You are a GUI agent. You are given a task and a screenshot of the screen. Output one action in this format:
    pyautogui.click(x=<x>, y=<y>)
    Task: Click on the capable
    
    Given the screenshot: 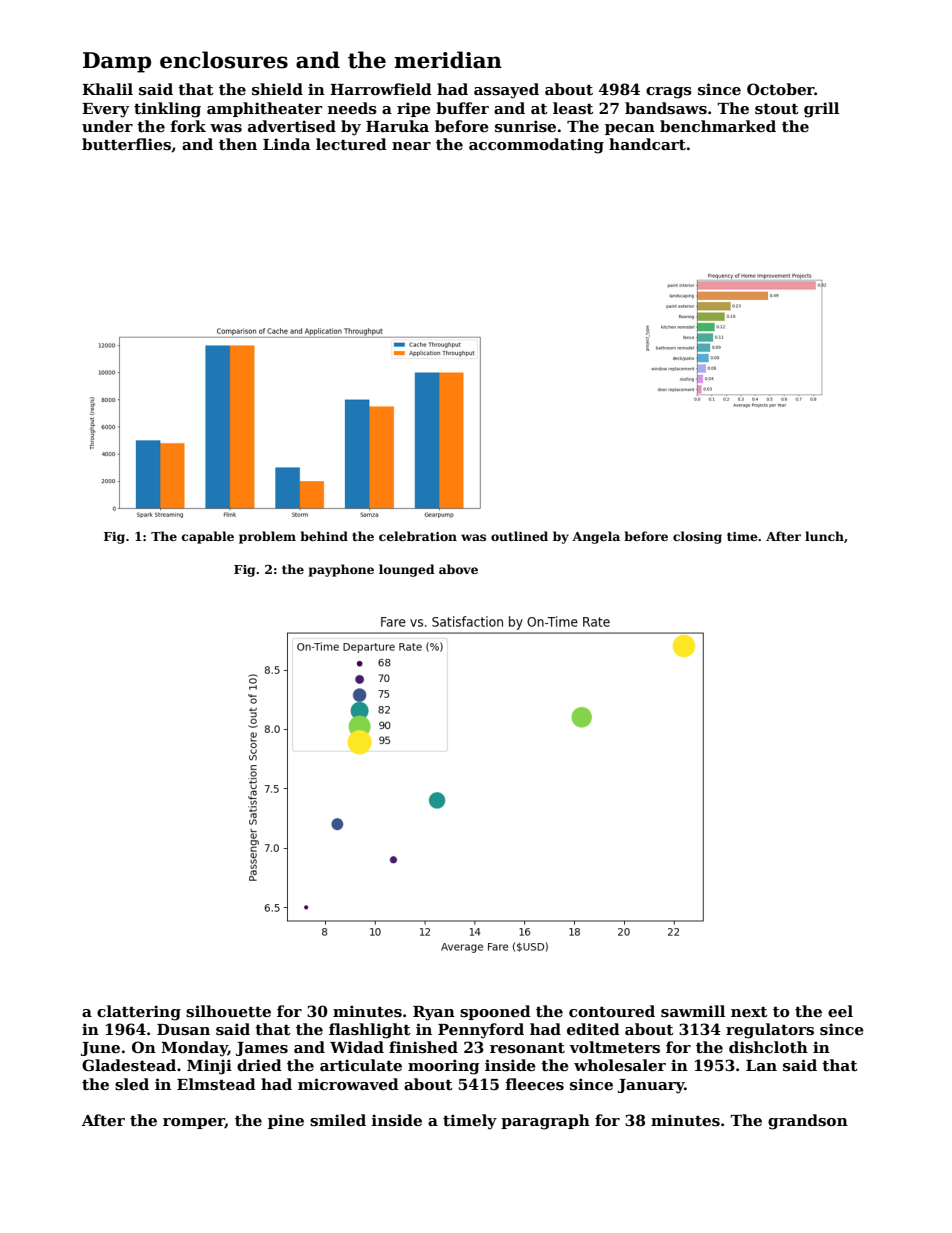 What is the action you would take?
    pyautogui.click(x=208, y=537)
